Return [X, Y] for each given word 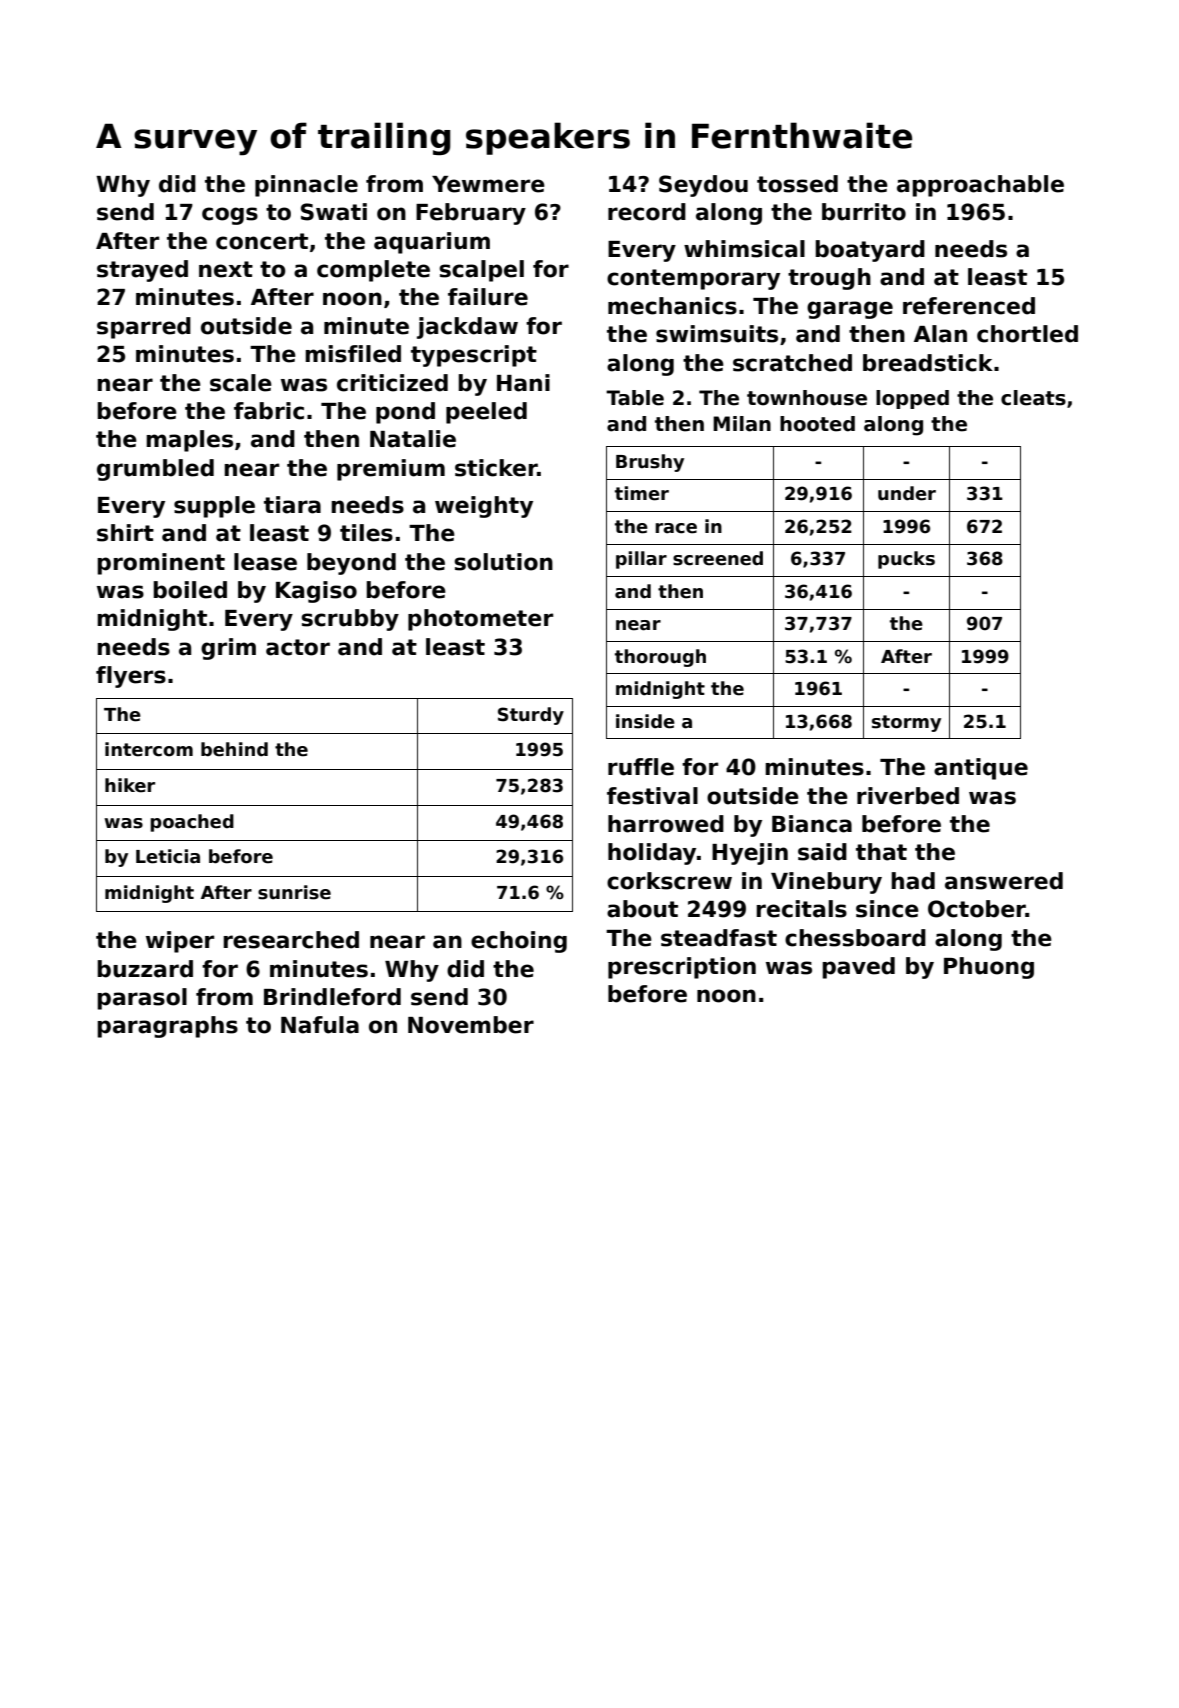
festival [652, 796]
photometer [480, 620]
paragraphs [167, 1027]
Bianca [812, 824]
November [471, 1025]
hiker [130, 785]
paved [858, 968]
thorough [660, 658]
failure [488, 297]
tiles [366, 533]
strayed [142, 271]
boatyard [870, 251]
